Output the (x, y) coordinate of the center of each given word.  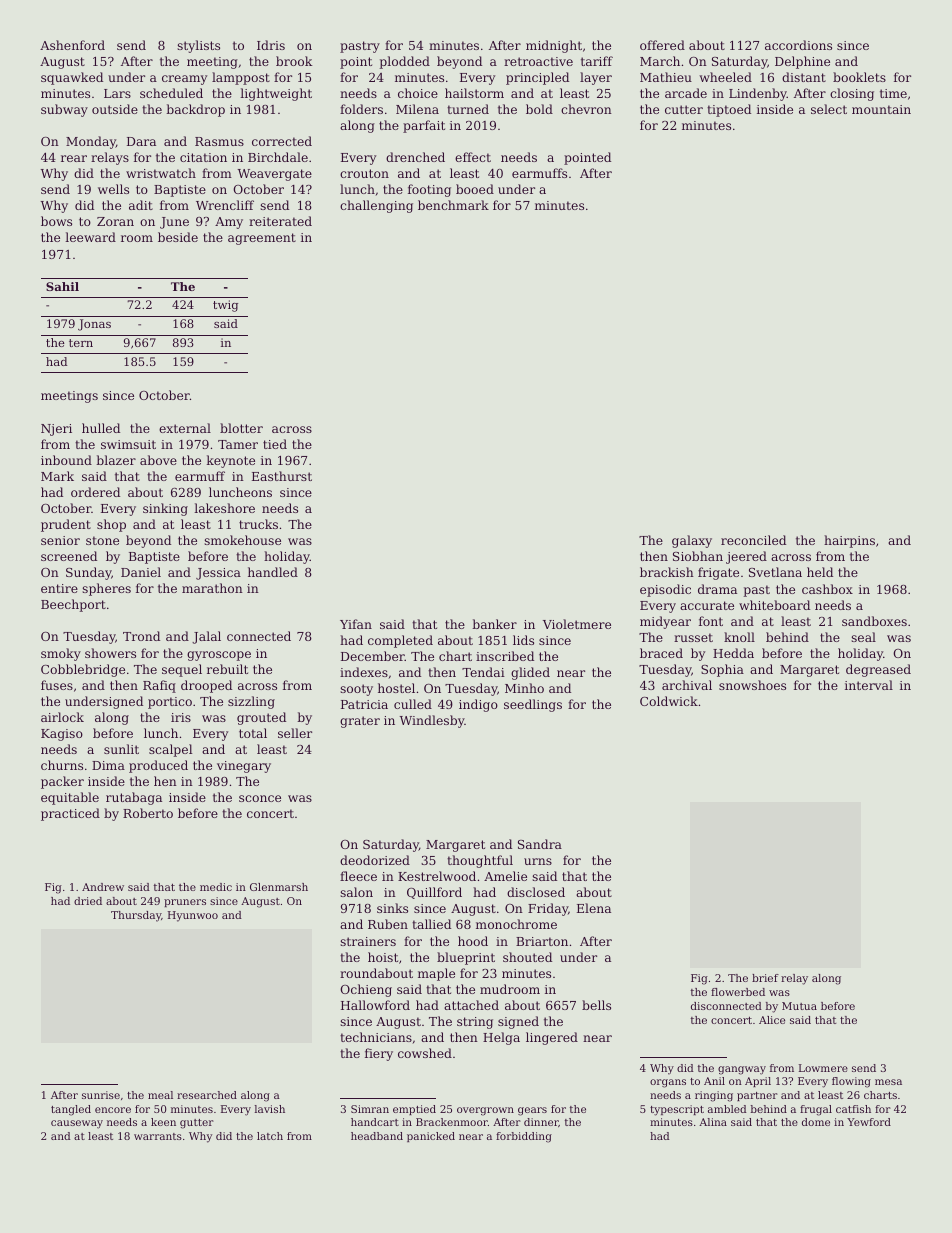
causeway (77, 1124)
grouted (261, 718)
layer (596, 78)
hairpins (849, 541)
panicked (431, 1137)
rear (74, 158)
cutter (684, 109)
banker (494, 624)
